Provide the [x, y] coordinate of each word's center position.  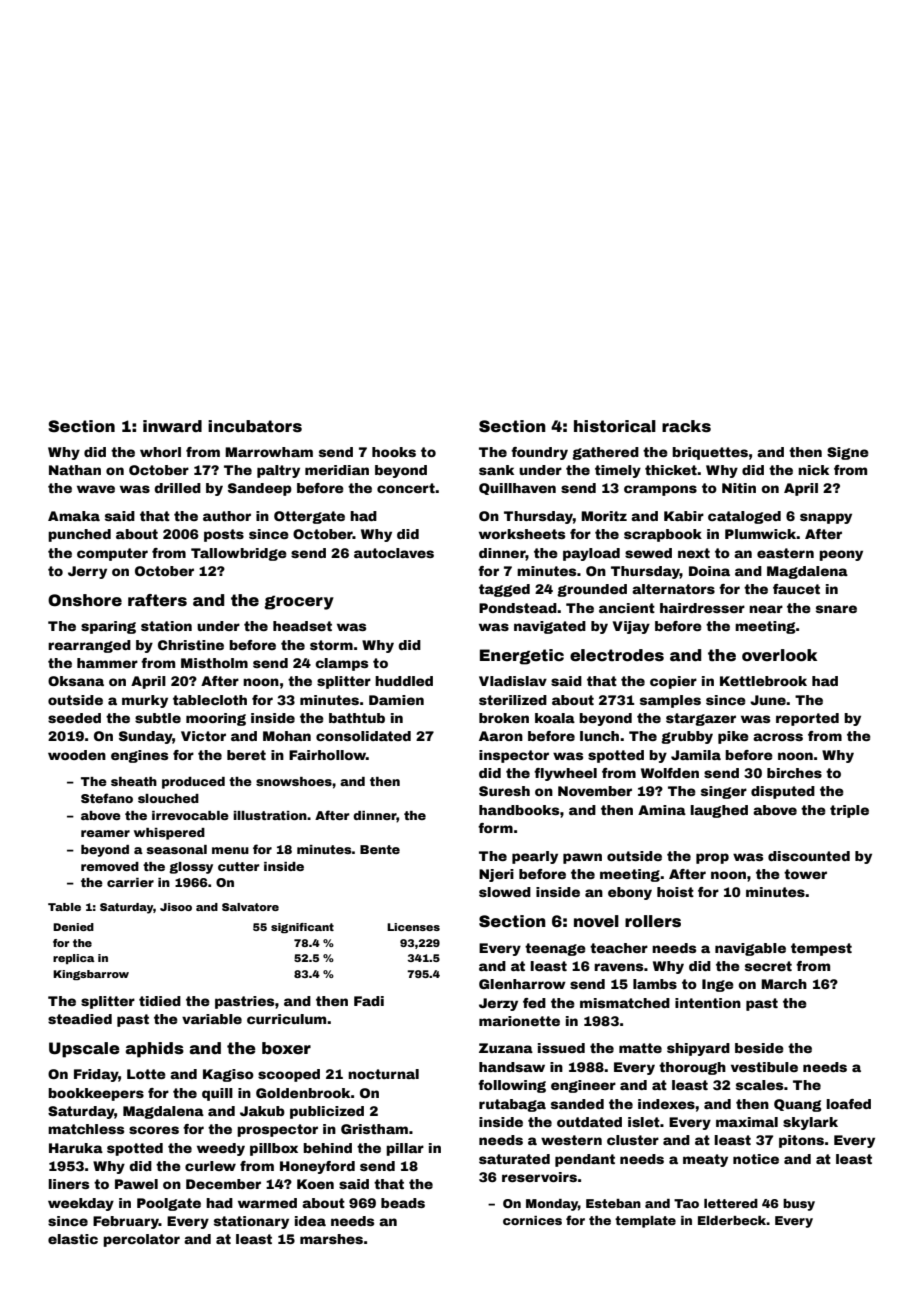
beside [759, 1048]
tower [805, 874]
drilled [177, 488]
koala [555, 718]
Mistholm [214, 663]
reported [807, 719]
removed [110, 866]
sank [496, 470]
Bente [380, 849]
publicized [327, 1112]
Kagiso [228, 1075]
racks [686, 426]
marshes [331, 1239]
